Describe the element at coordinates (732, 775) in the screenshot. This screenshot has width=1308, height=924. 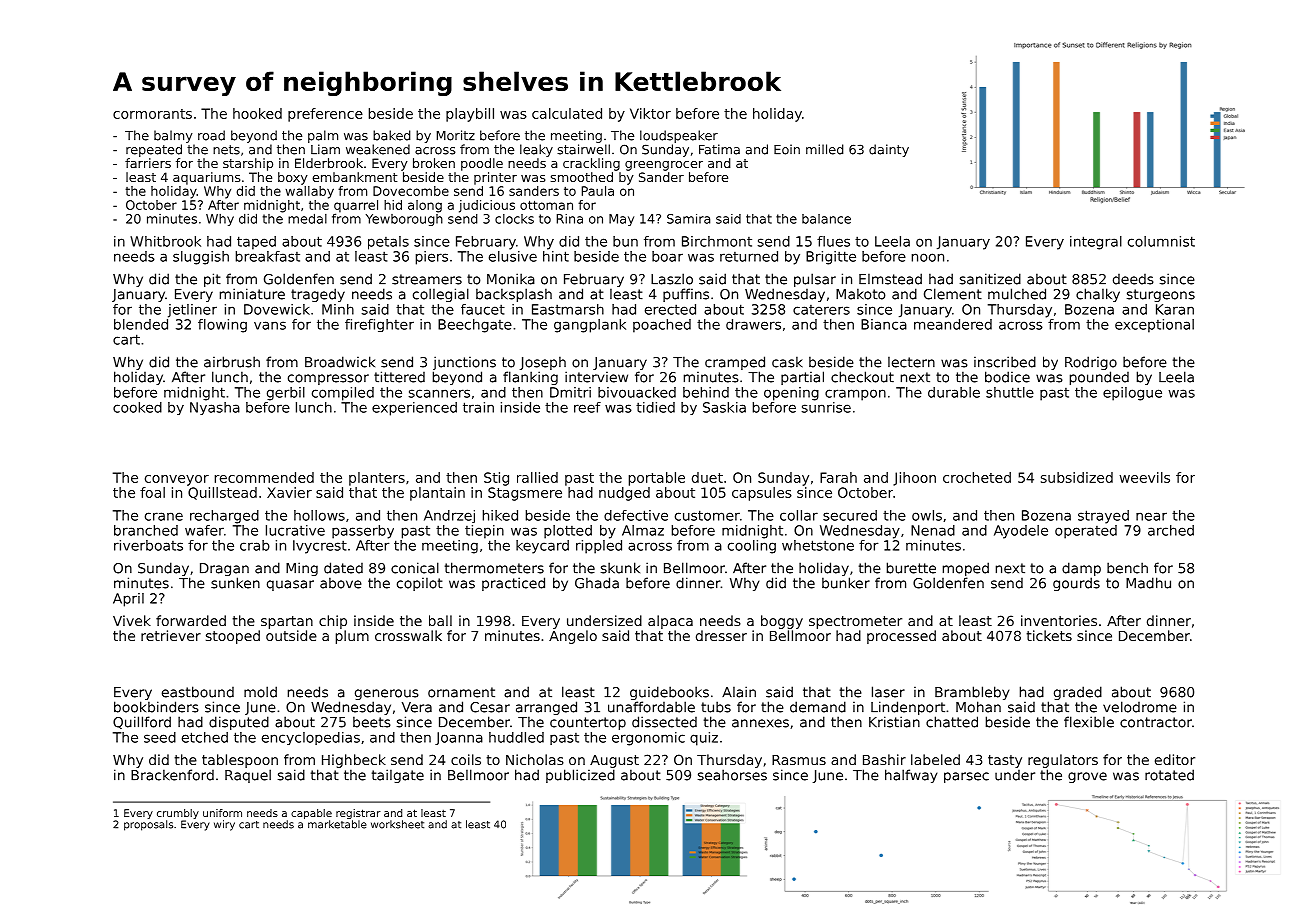
I see `seahorses` at that location.
